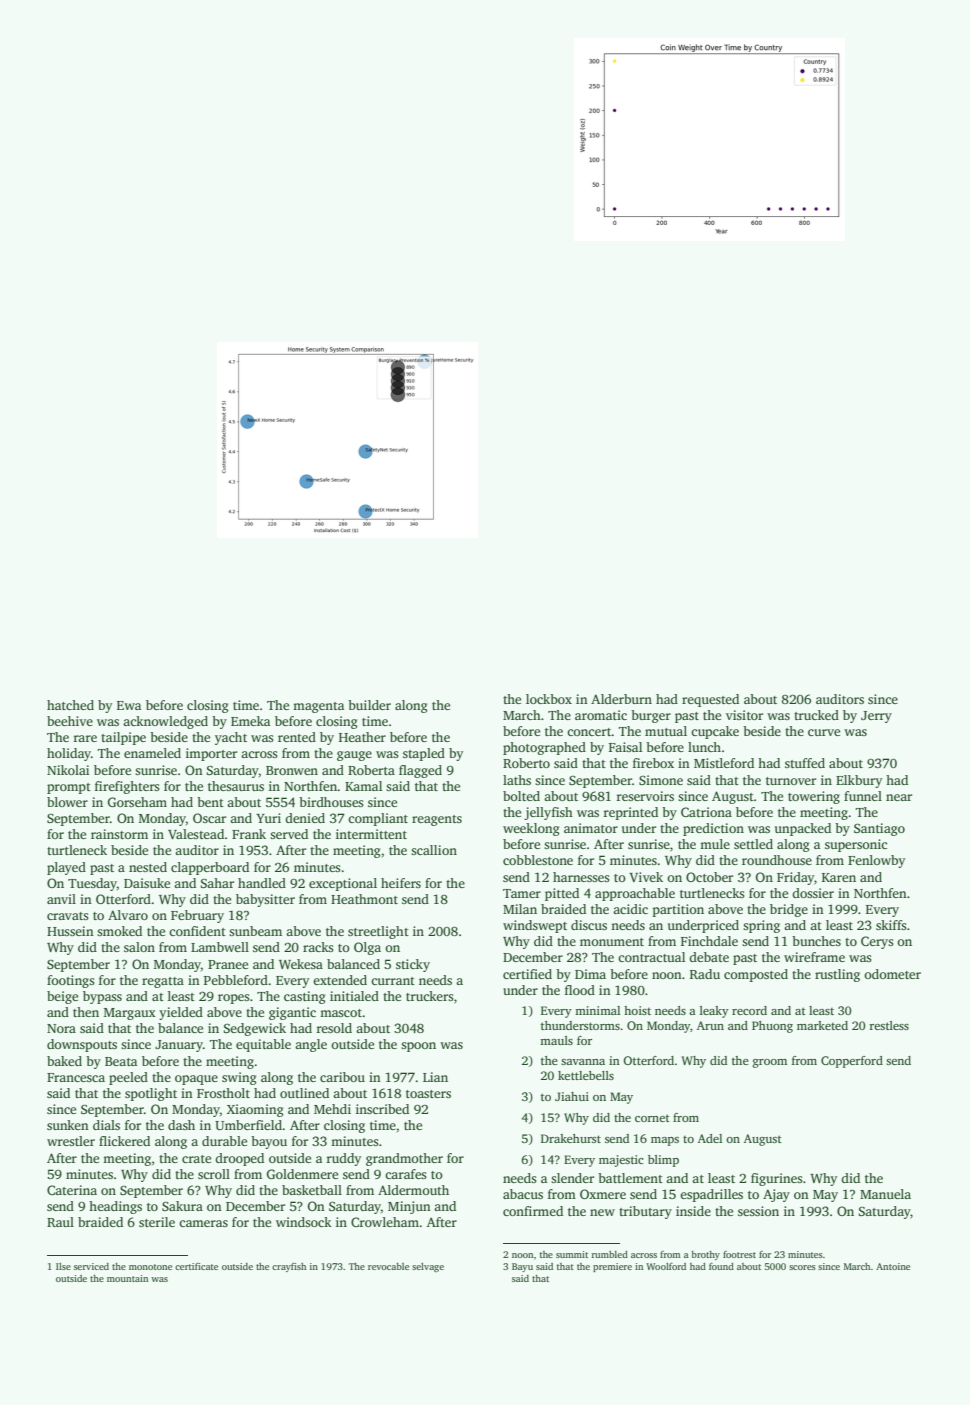 The height and width of the screenshot is (1405, 970). I want to click on wireframe, so click(814, 957).
